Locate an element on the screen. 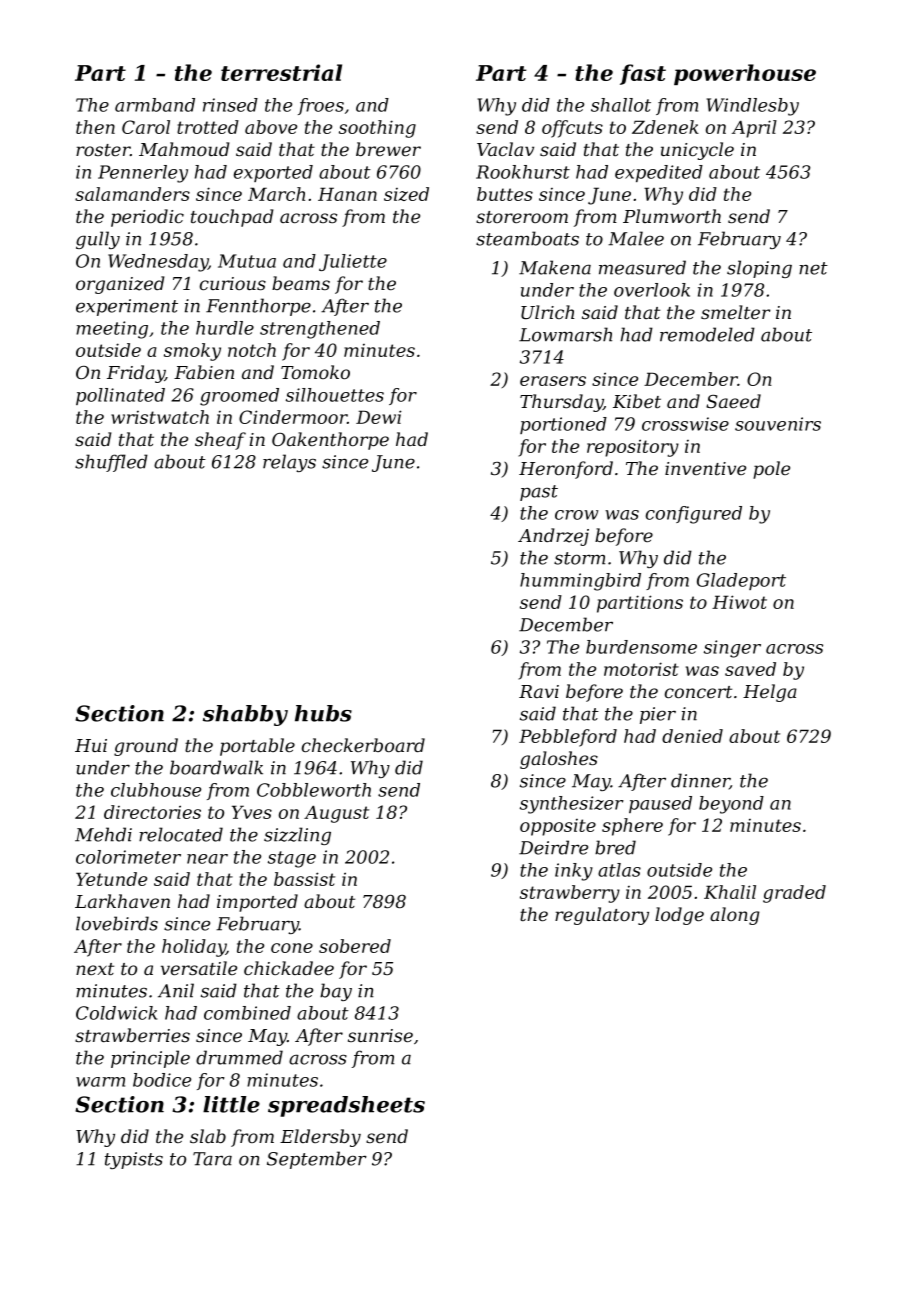 The height and width of the screenshot is (1316, 908). Fennthorpe is located at coordinates (258, 307).
